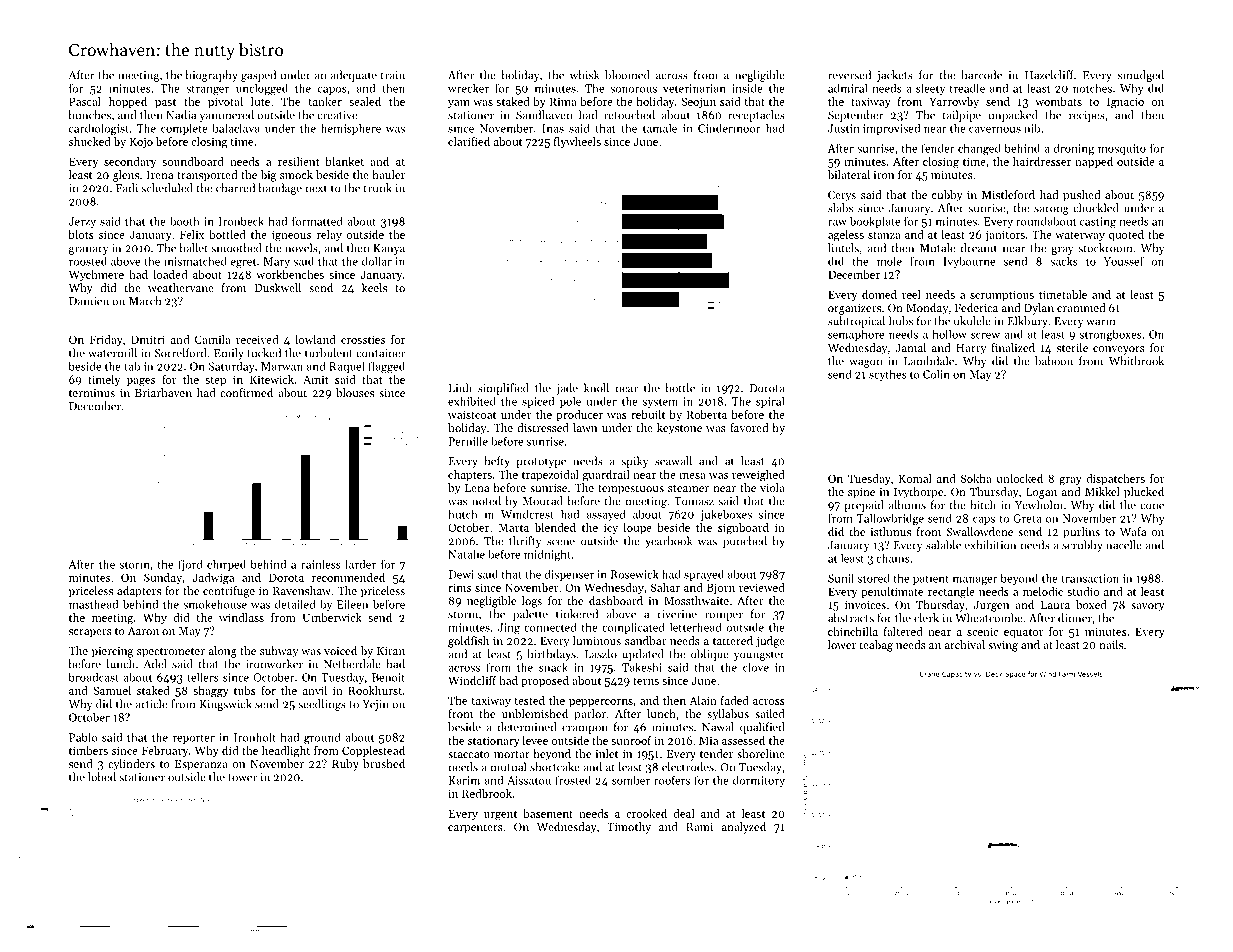 This screenshot has width=1233, height=952. Describe the element at coordinates (895, 76) in the screenshot. I see `jackets` at that location.
